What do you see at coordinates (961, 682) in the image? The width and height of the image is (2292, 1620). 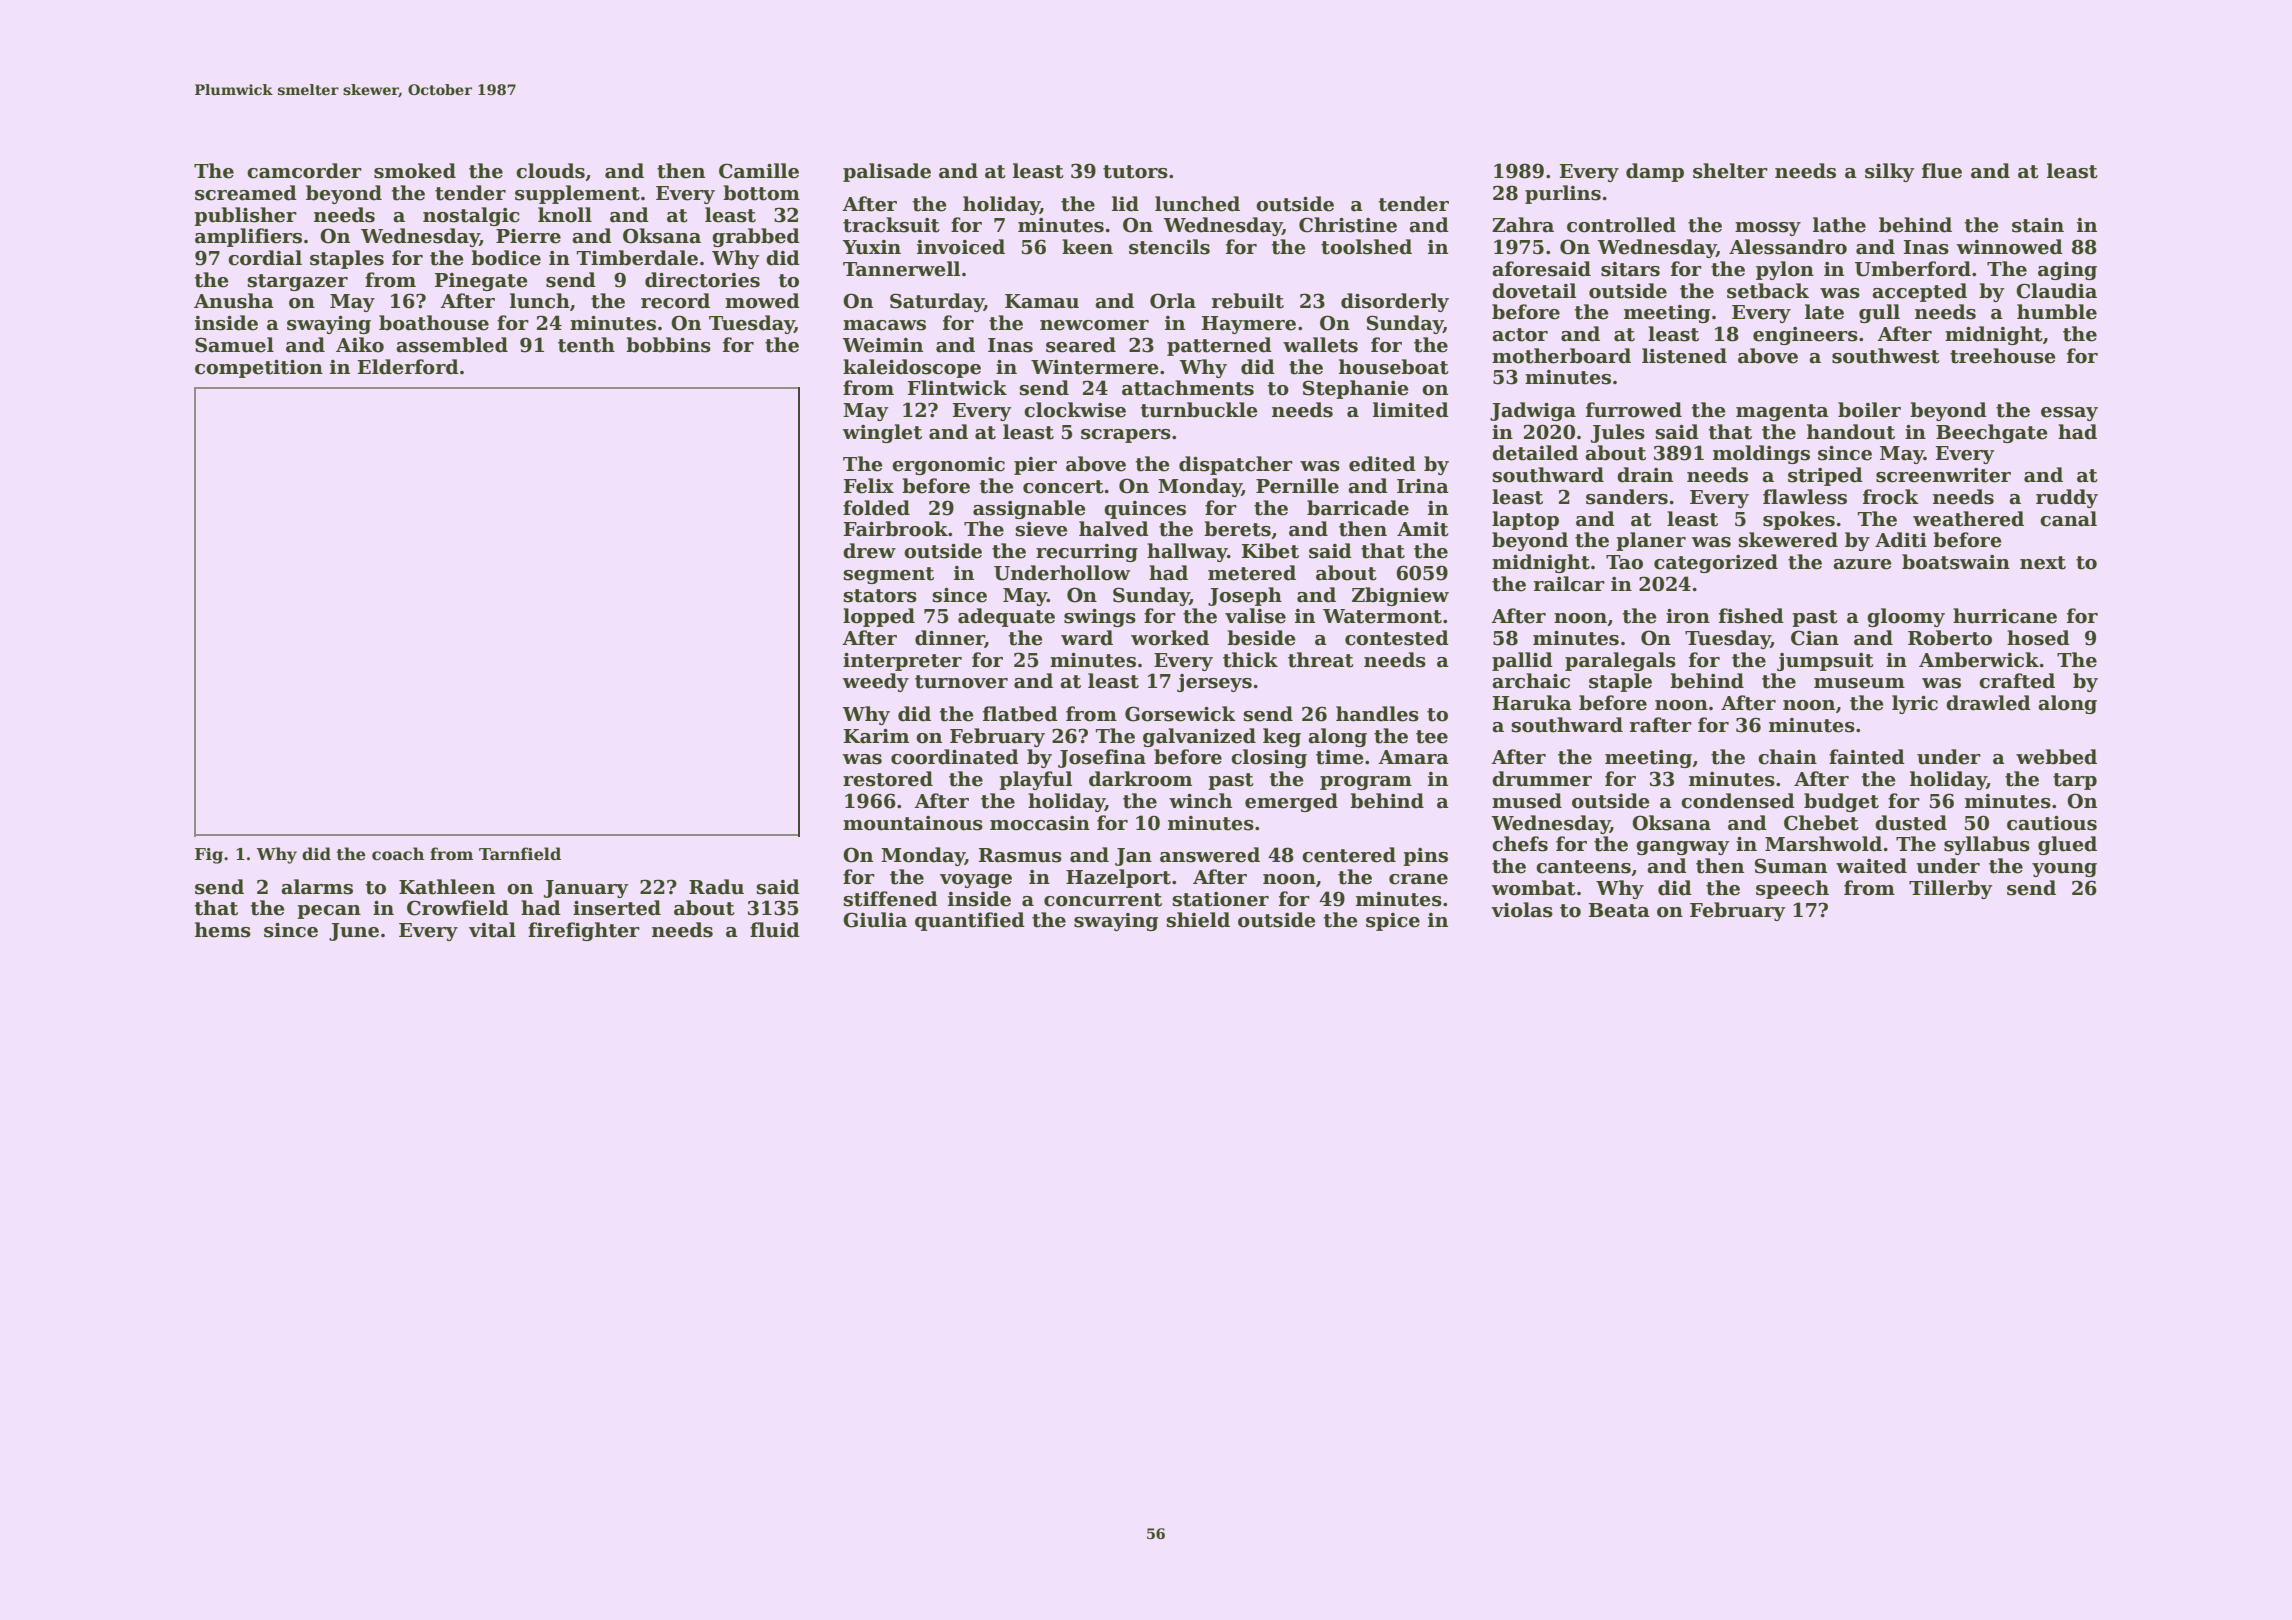 I see `turnover` at bounding box center [961, 682].
